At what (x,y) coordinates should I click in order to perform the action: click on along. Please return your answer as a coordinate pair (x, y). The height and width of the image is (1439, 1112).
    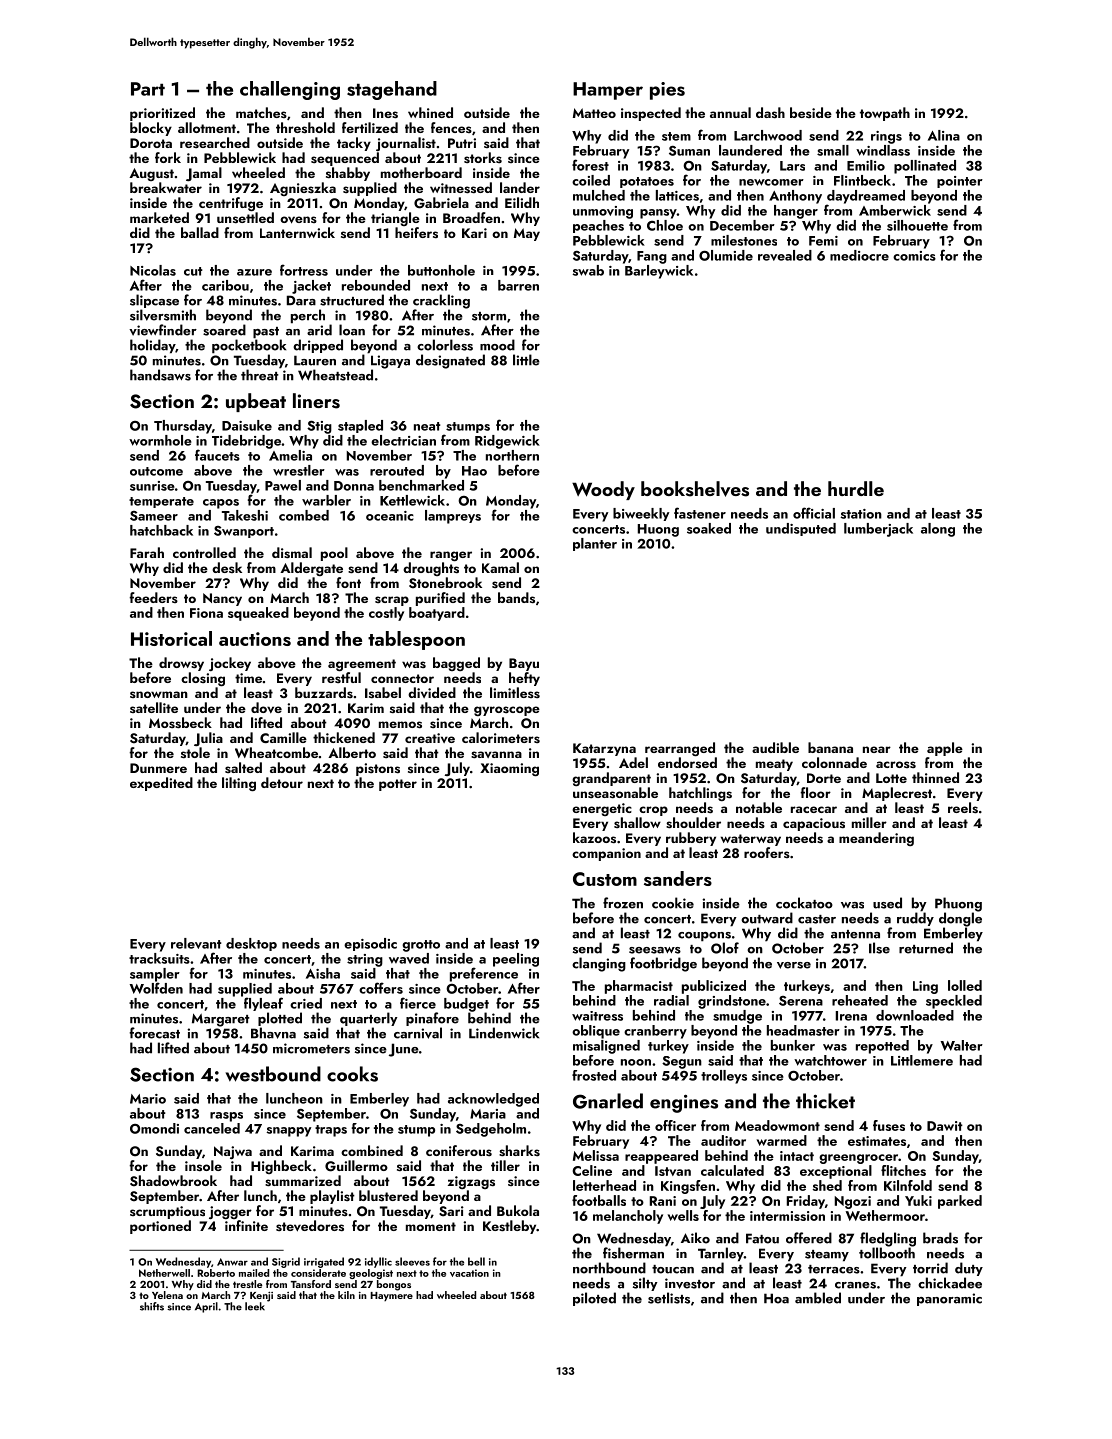
    Looking at the image, I should click on (938, 530).
